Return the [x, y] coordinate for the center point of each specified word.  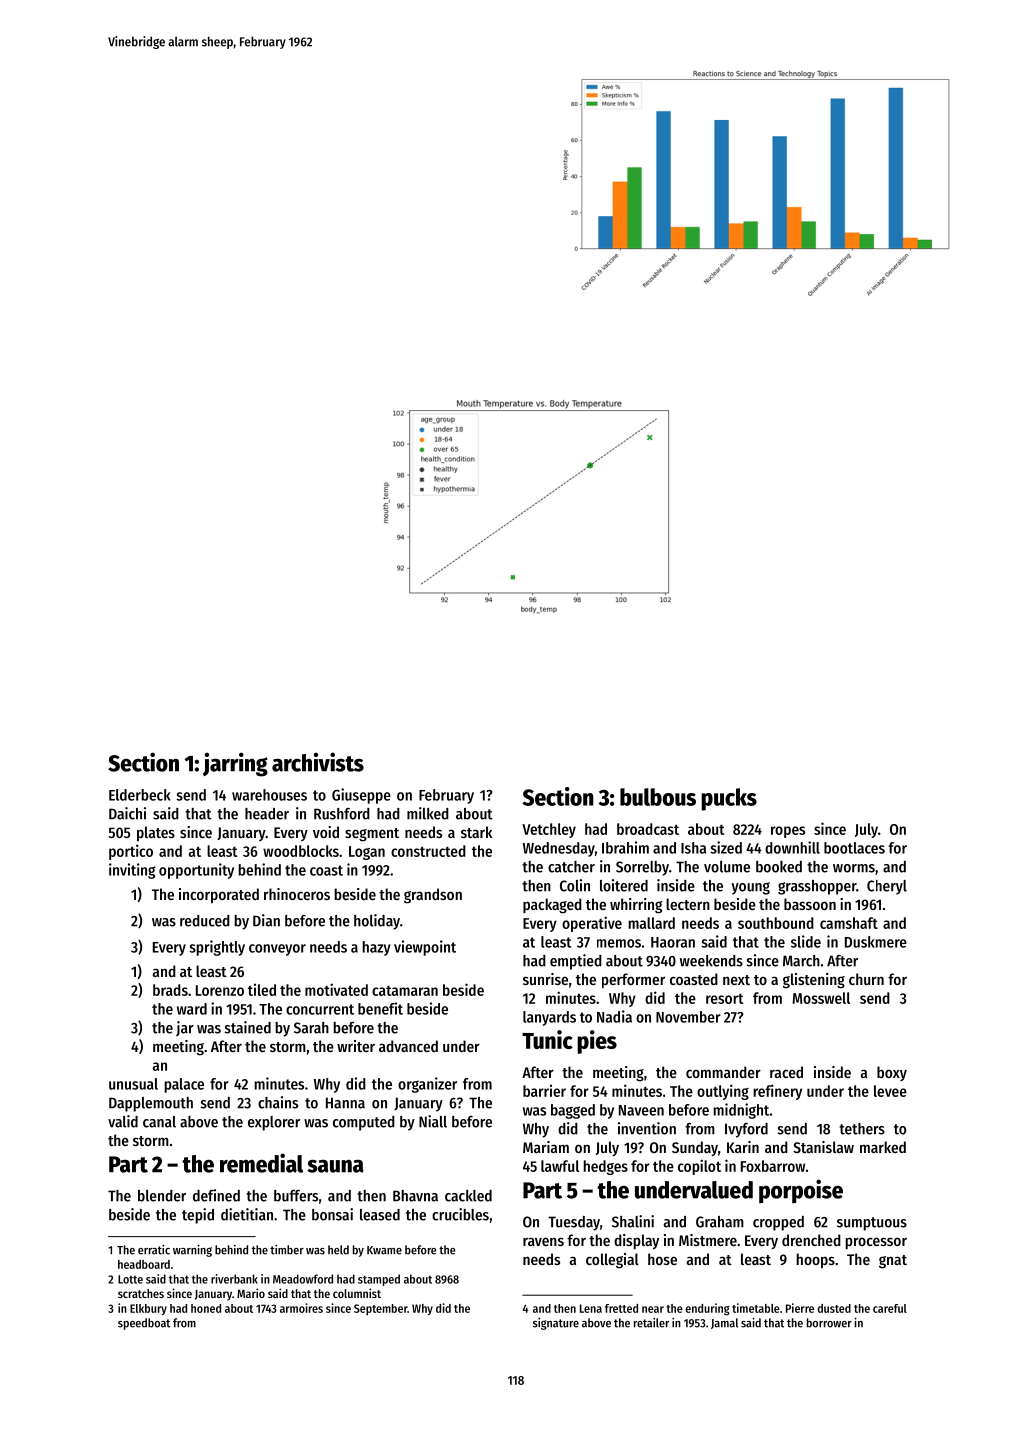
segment [372, 835]
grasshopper [817, 887]
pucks [729, 799]
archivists [318, 762]
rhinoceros [297, 894]
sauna [335, 1166]
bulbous [658, 797]
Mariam [546, 1147]
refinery [777, 1092]
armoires [301, 1308]
